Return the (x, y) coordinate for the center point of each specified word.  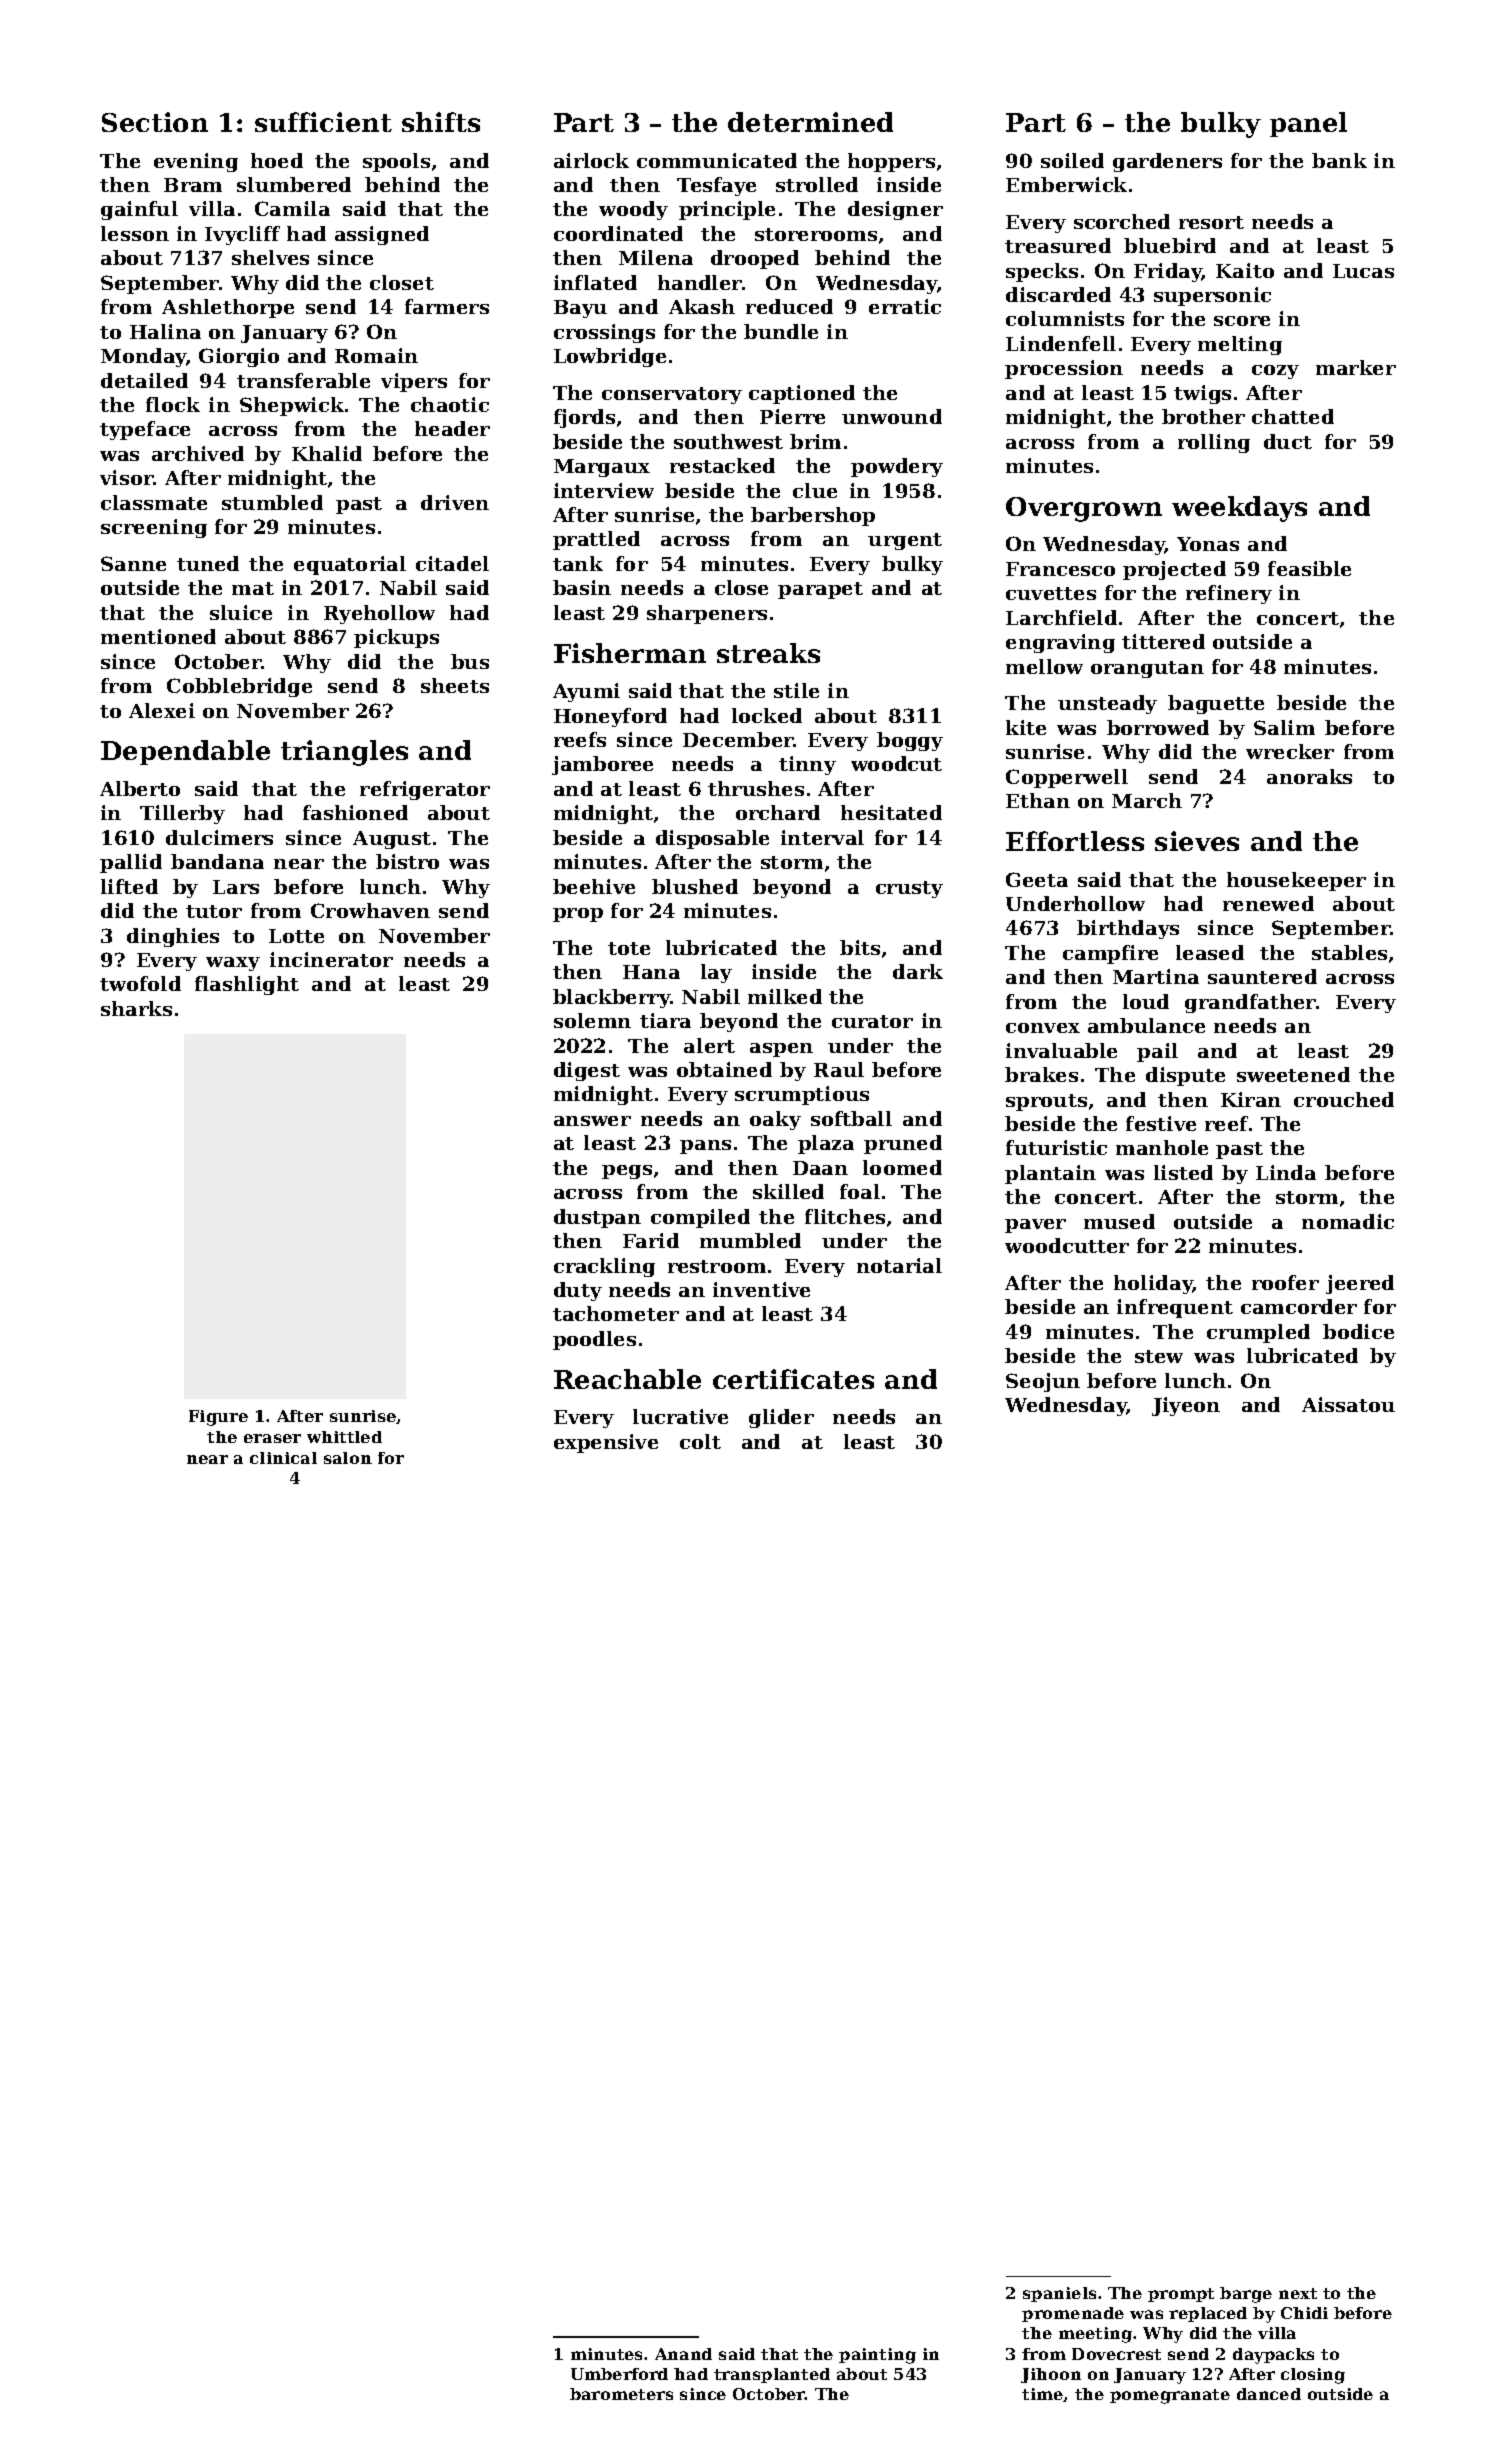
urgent (905, 541)
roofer (1285, 1282)
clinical (283, 1458)
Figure (218, 1418)
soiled (1072, 160)
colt (700, 1441)
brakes (1041, 1074)
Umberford (619, 2374)
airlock (591, 160)
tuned (208, 563)
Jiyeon (1186, 1406)
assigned (382, 235)
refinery (1229, 594)
